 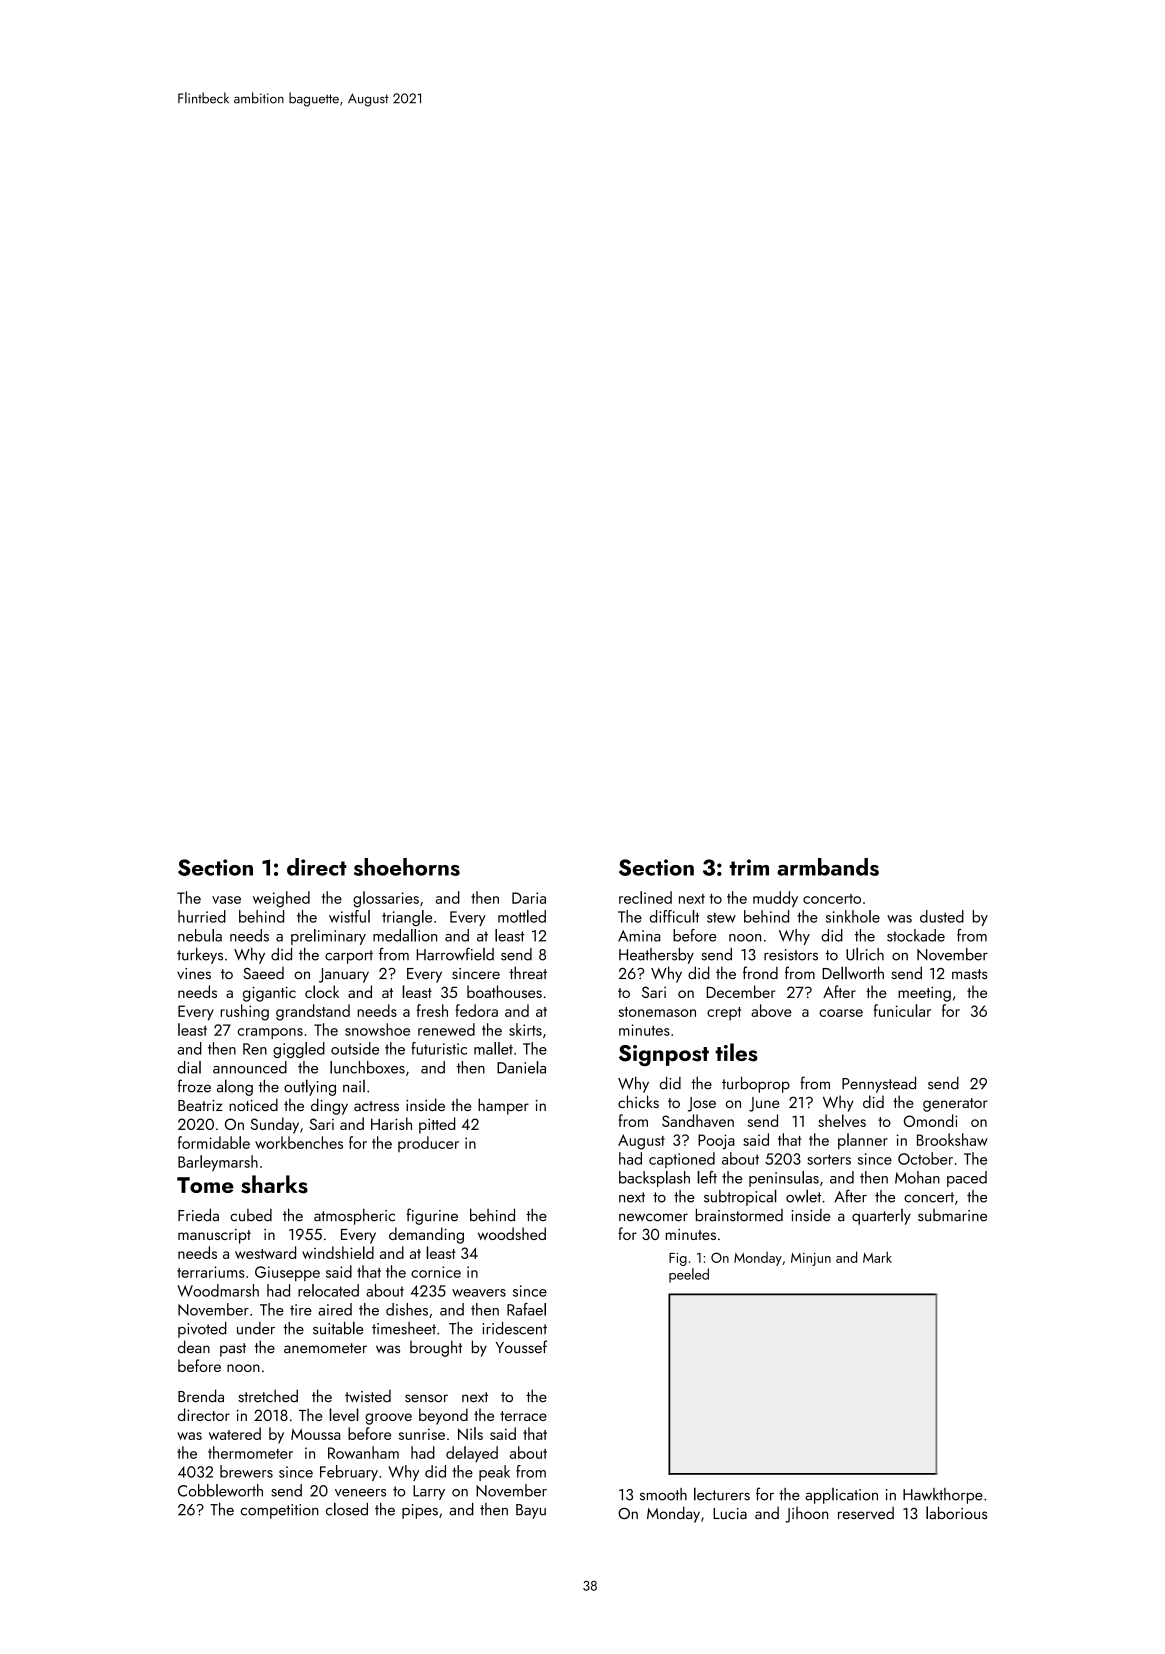 I want to click on backsplash, so click(x=654, y=1179).
